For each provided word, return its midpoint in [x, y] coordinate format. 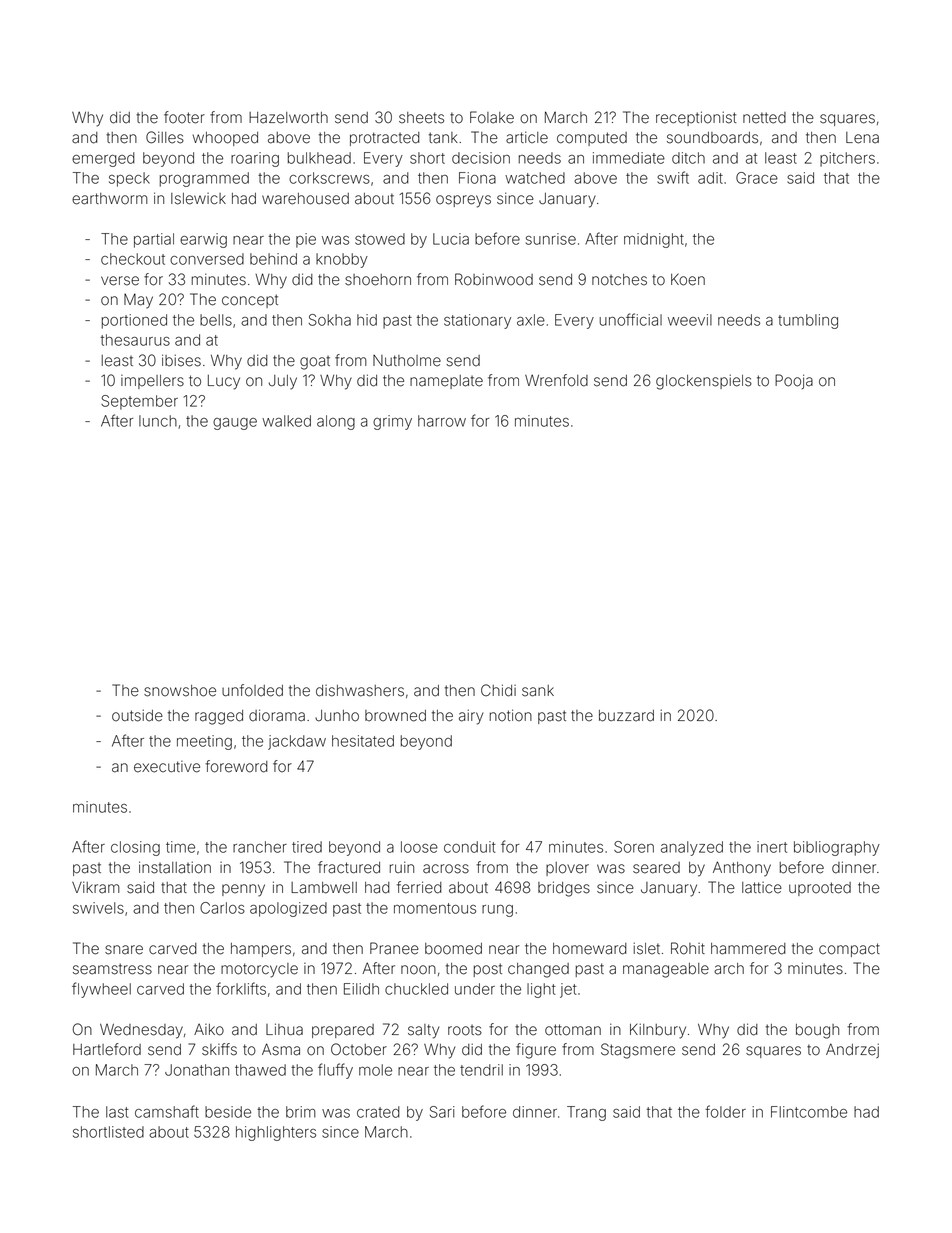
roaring [255, 159]
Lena [862, 138]
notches [619, 280]
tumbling [808, 321]
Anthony [742, 869]
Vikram [96, 887]
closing [135, 848]
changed [538, 970]
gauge [235, 424]
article [527, 137]
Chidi [498, 690]
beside [228, 1112]
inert [772, 847]
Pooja [794, 381]
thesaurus [135, 340]
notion [511, 715]
